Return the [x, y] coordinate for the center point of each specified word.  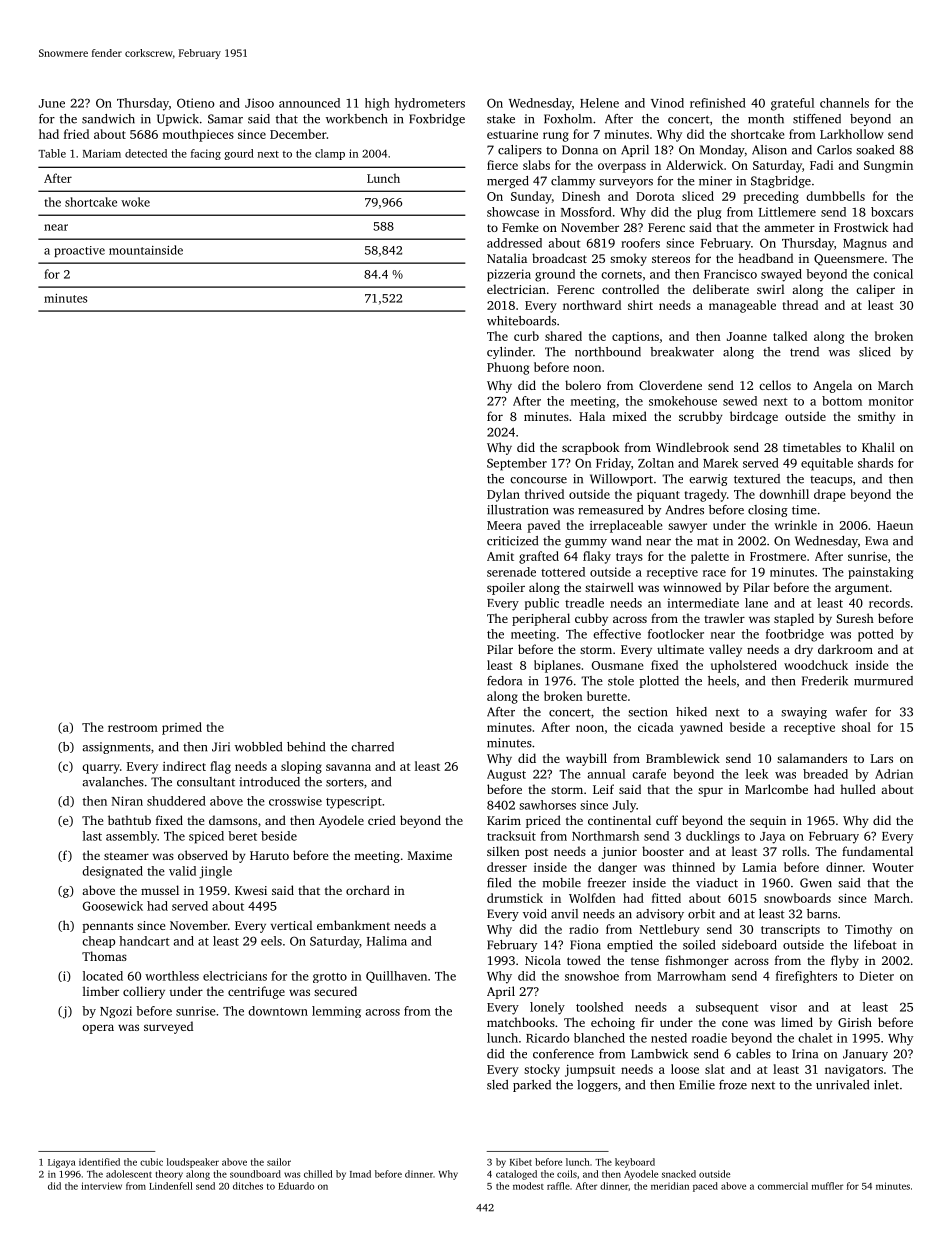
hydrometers [430, 104]
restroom [133, 728]
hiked [691, 712]
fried [76, 134]
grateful [792, 104]
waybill [586, 759]
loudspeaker [193, 1163]
